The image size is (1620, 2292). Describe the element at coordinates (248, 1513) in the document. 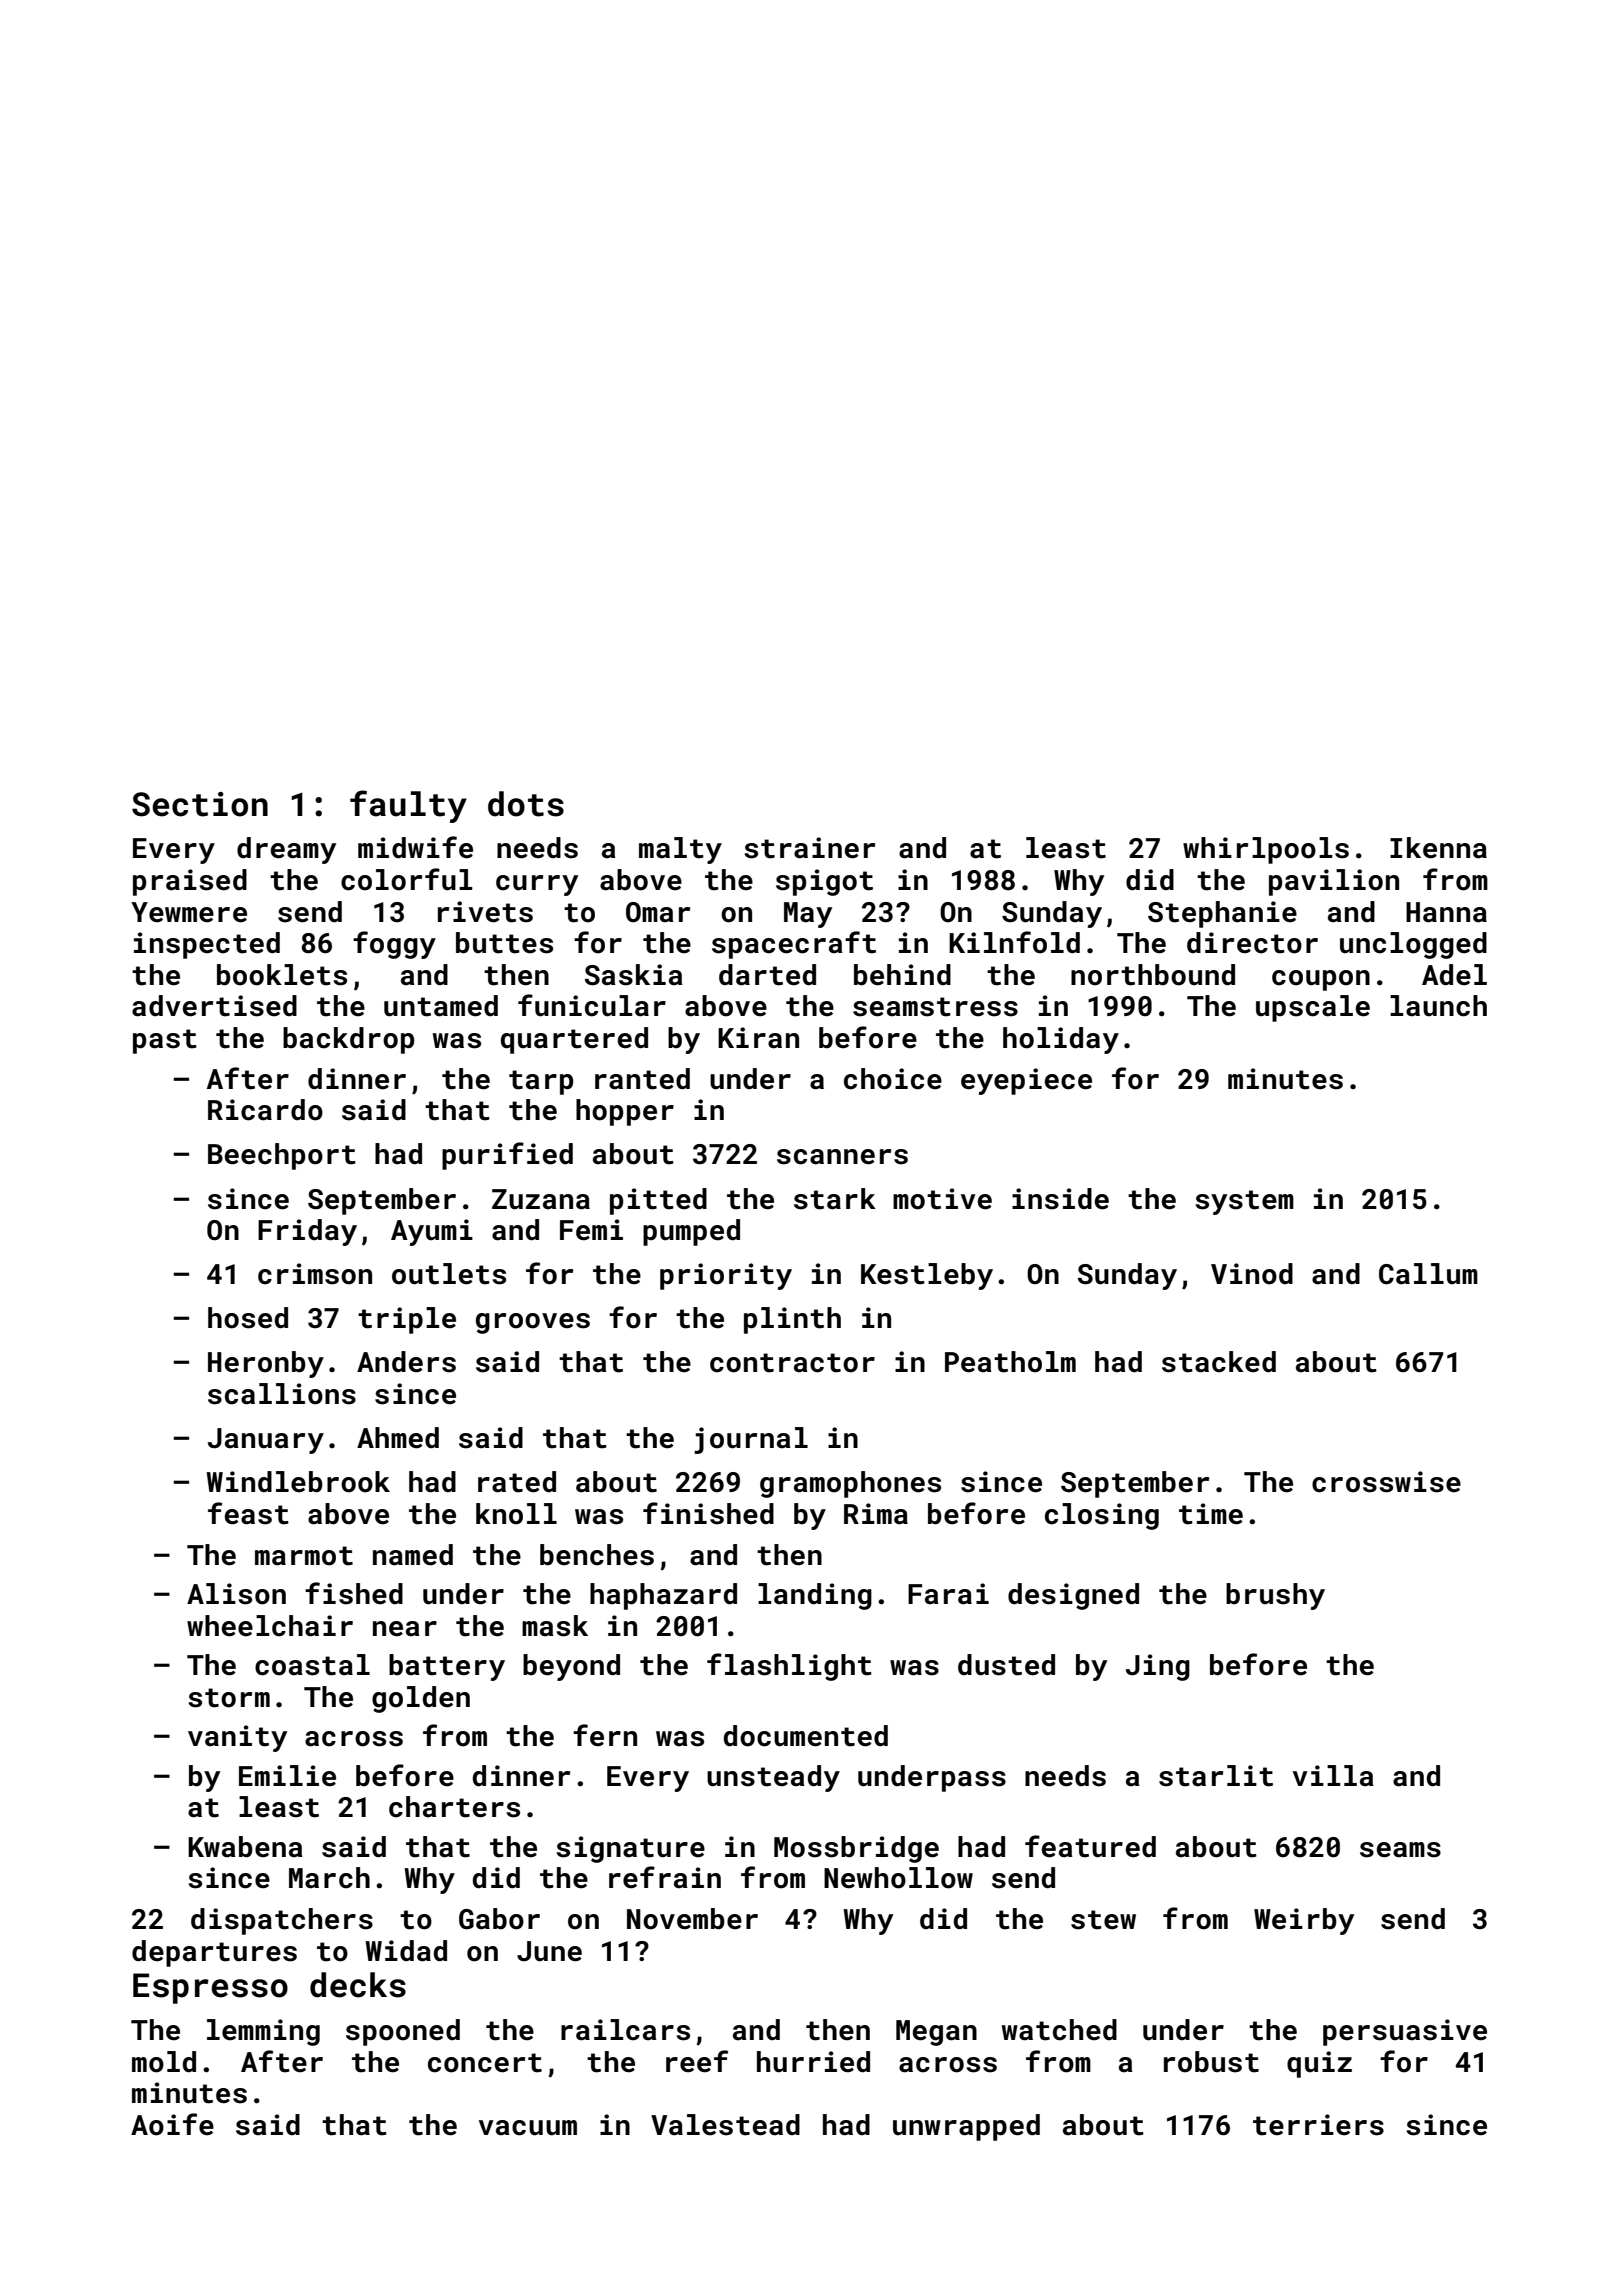

I see `feast` at that location.
